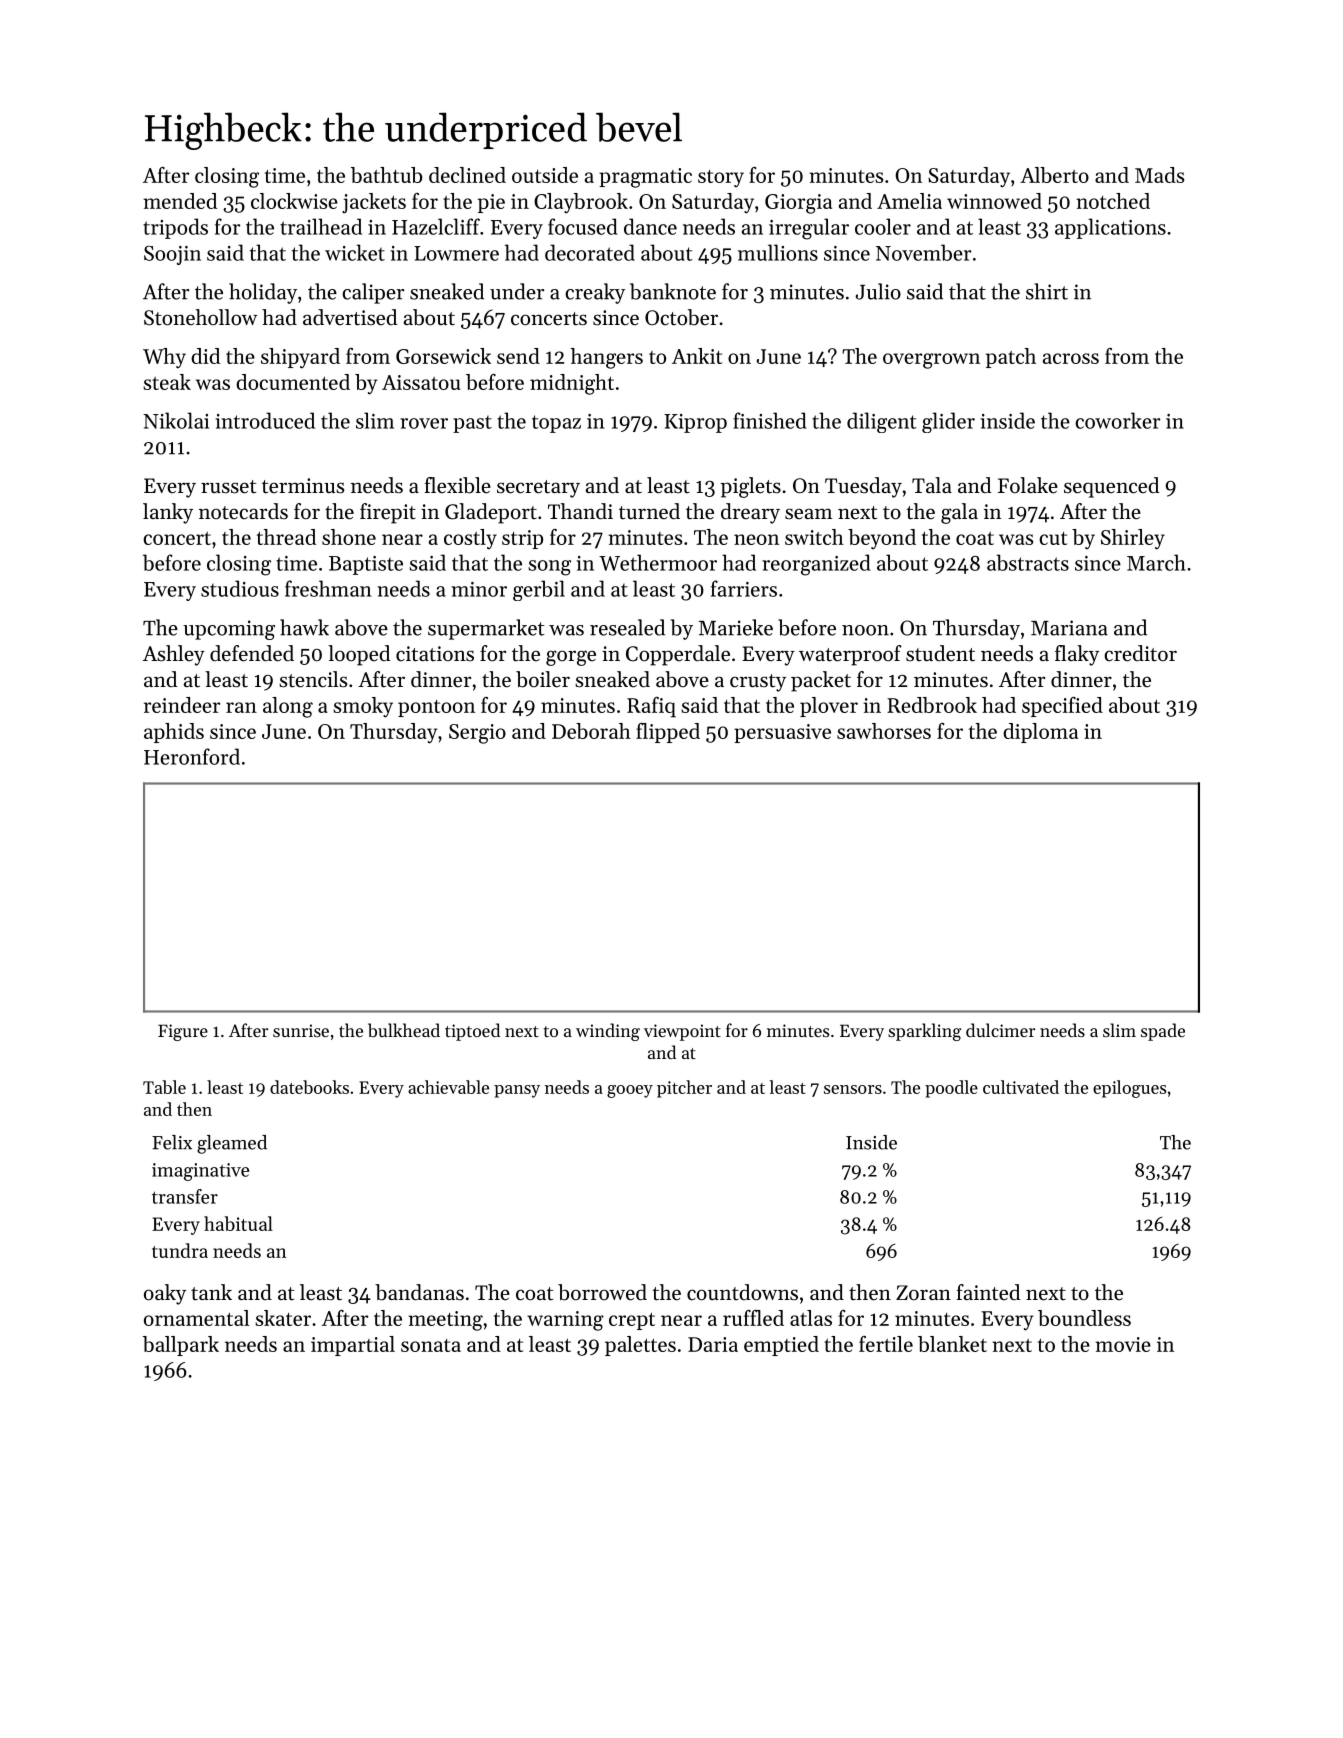 This screenshot has width=1343, height=1738. I want to click on Mads, so click(1159, 175).
